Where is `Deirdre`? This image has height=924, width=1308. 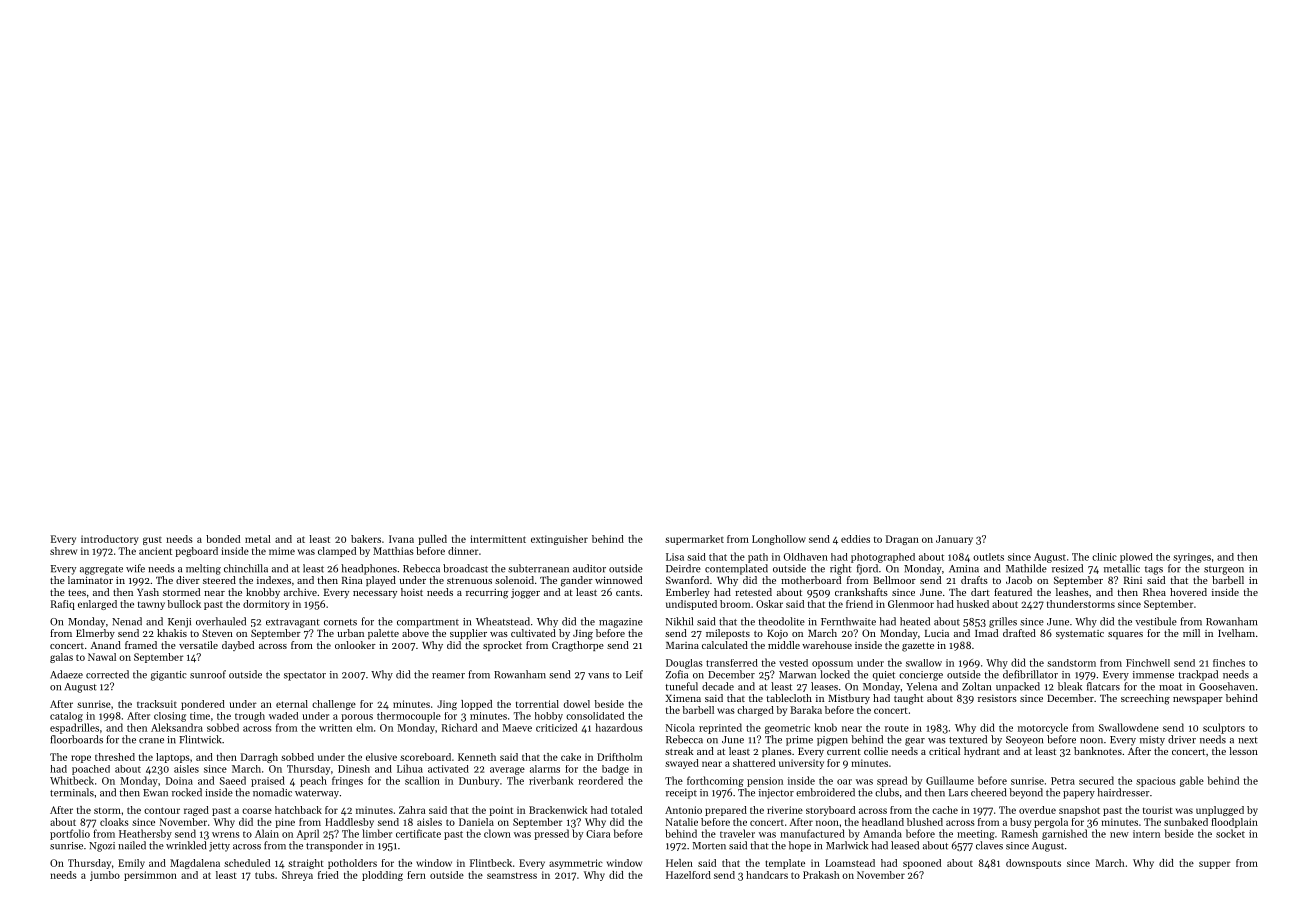
Deirdre is located at coordinates (683, 568).
